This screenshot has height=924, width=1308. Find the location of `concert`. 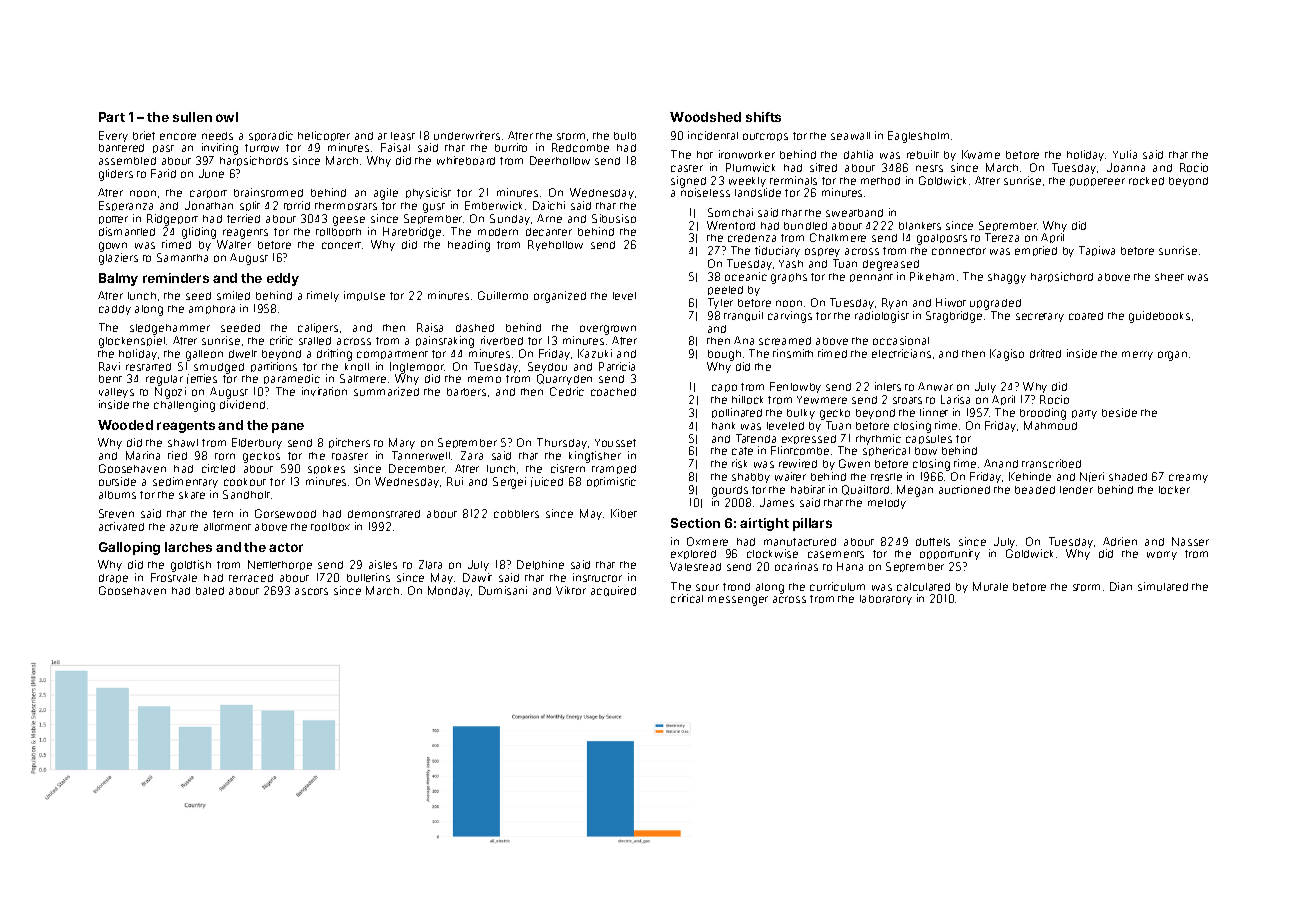

concert is located at coordinates (341, 245).
